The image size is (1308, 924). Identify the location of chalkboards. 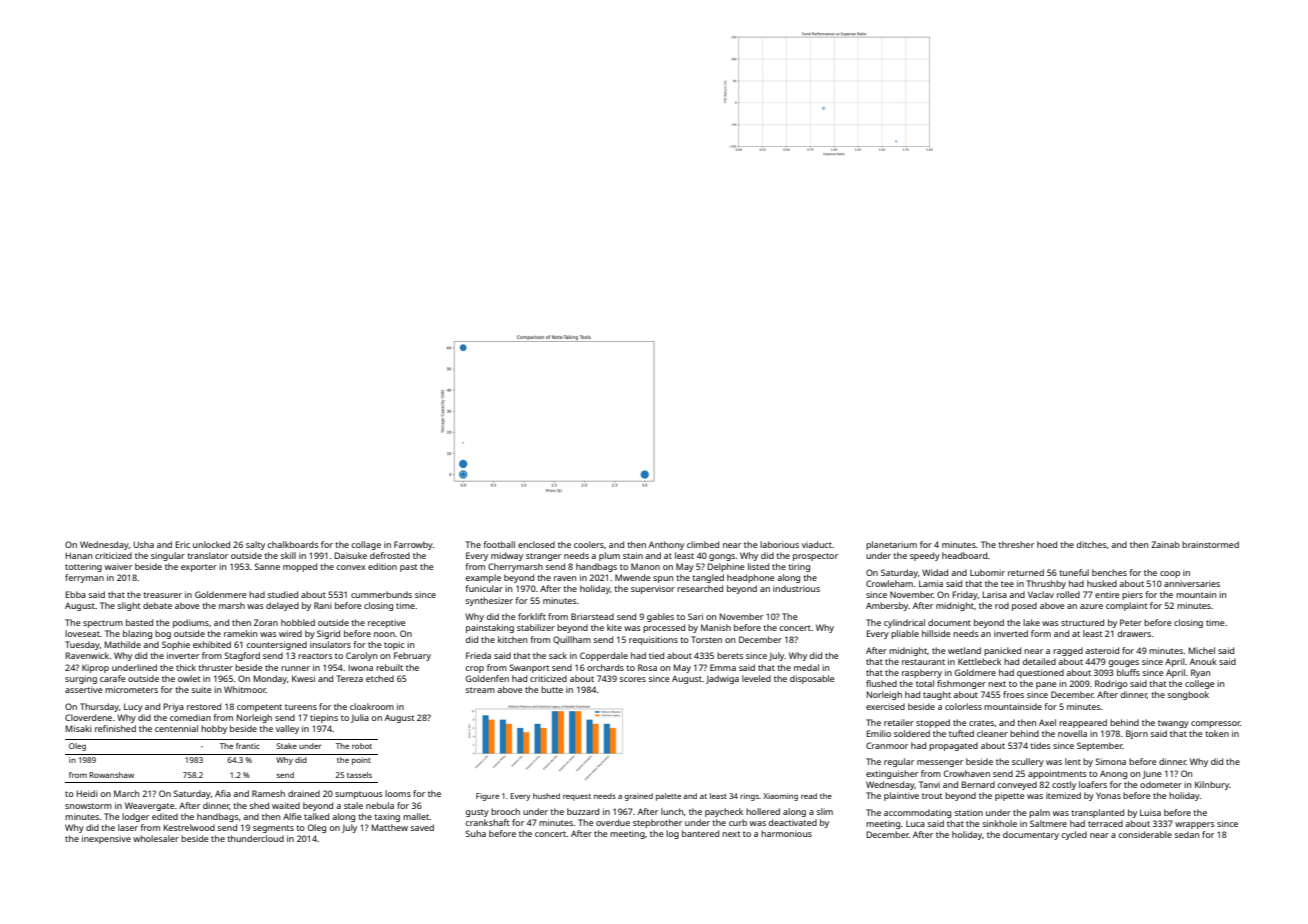
(292, 544).
